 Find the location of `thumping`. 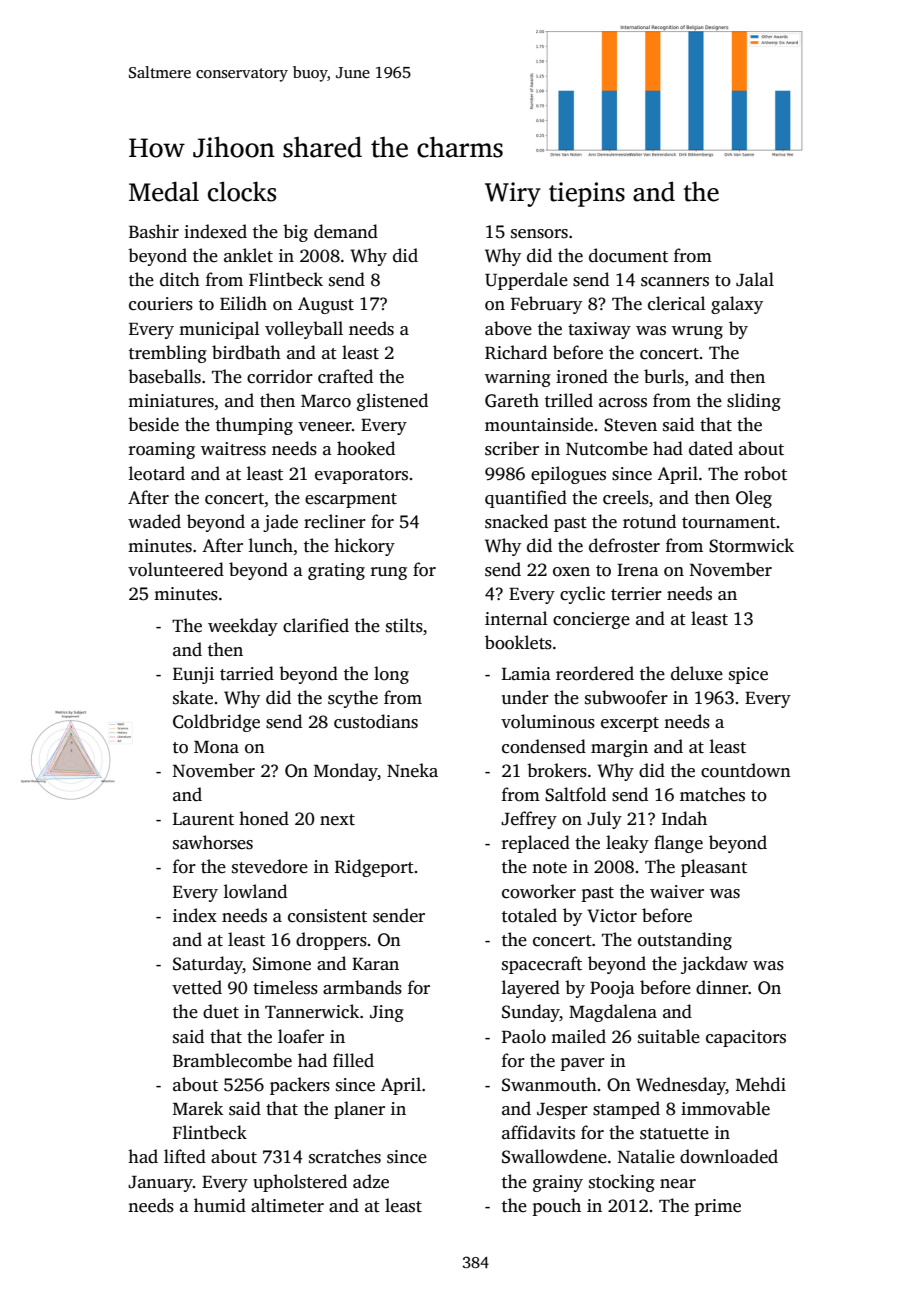

thumping is located at coordinates (254, 426).
